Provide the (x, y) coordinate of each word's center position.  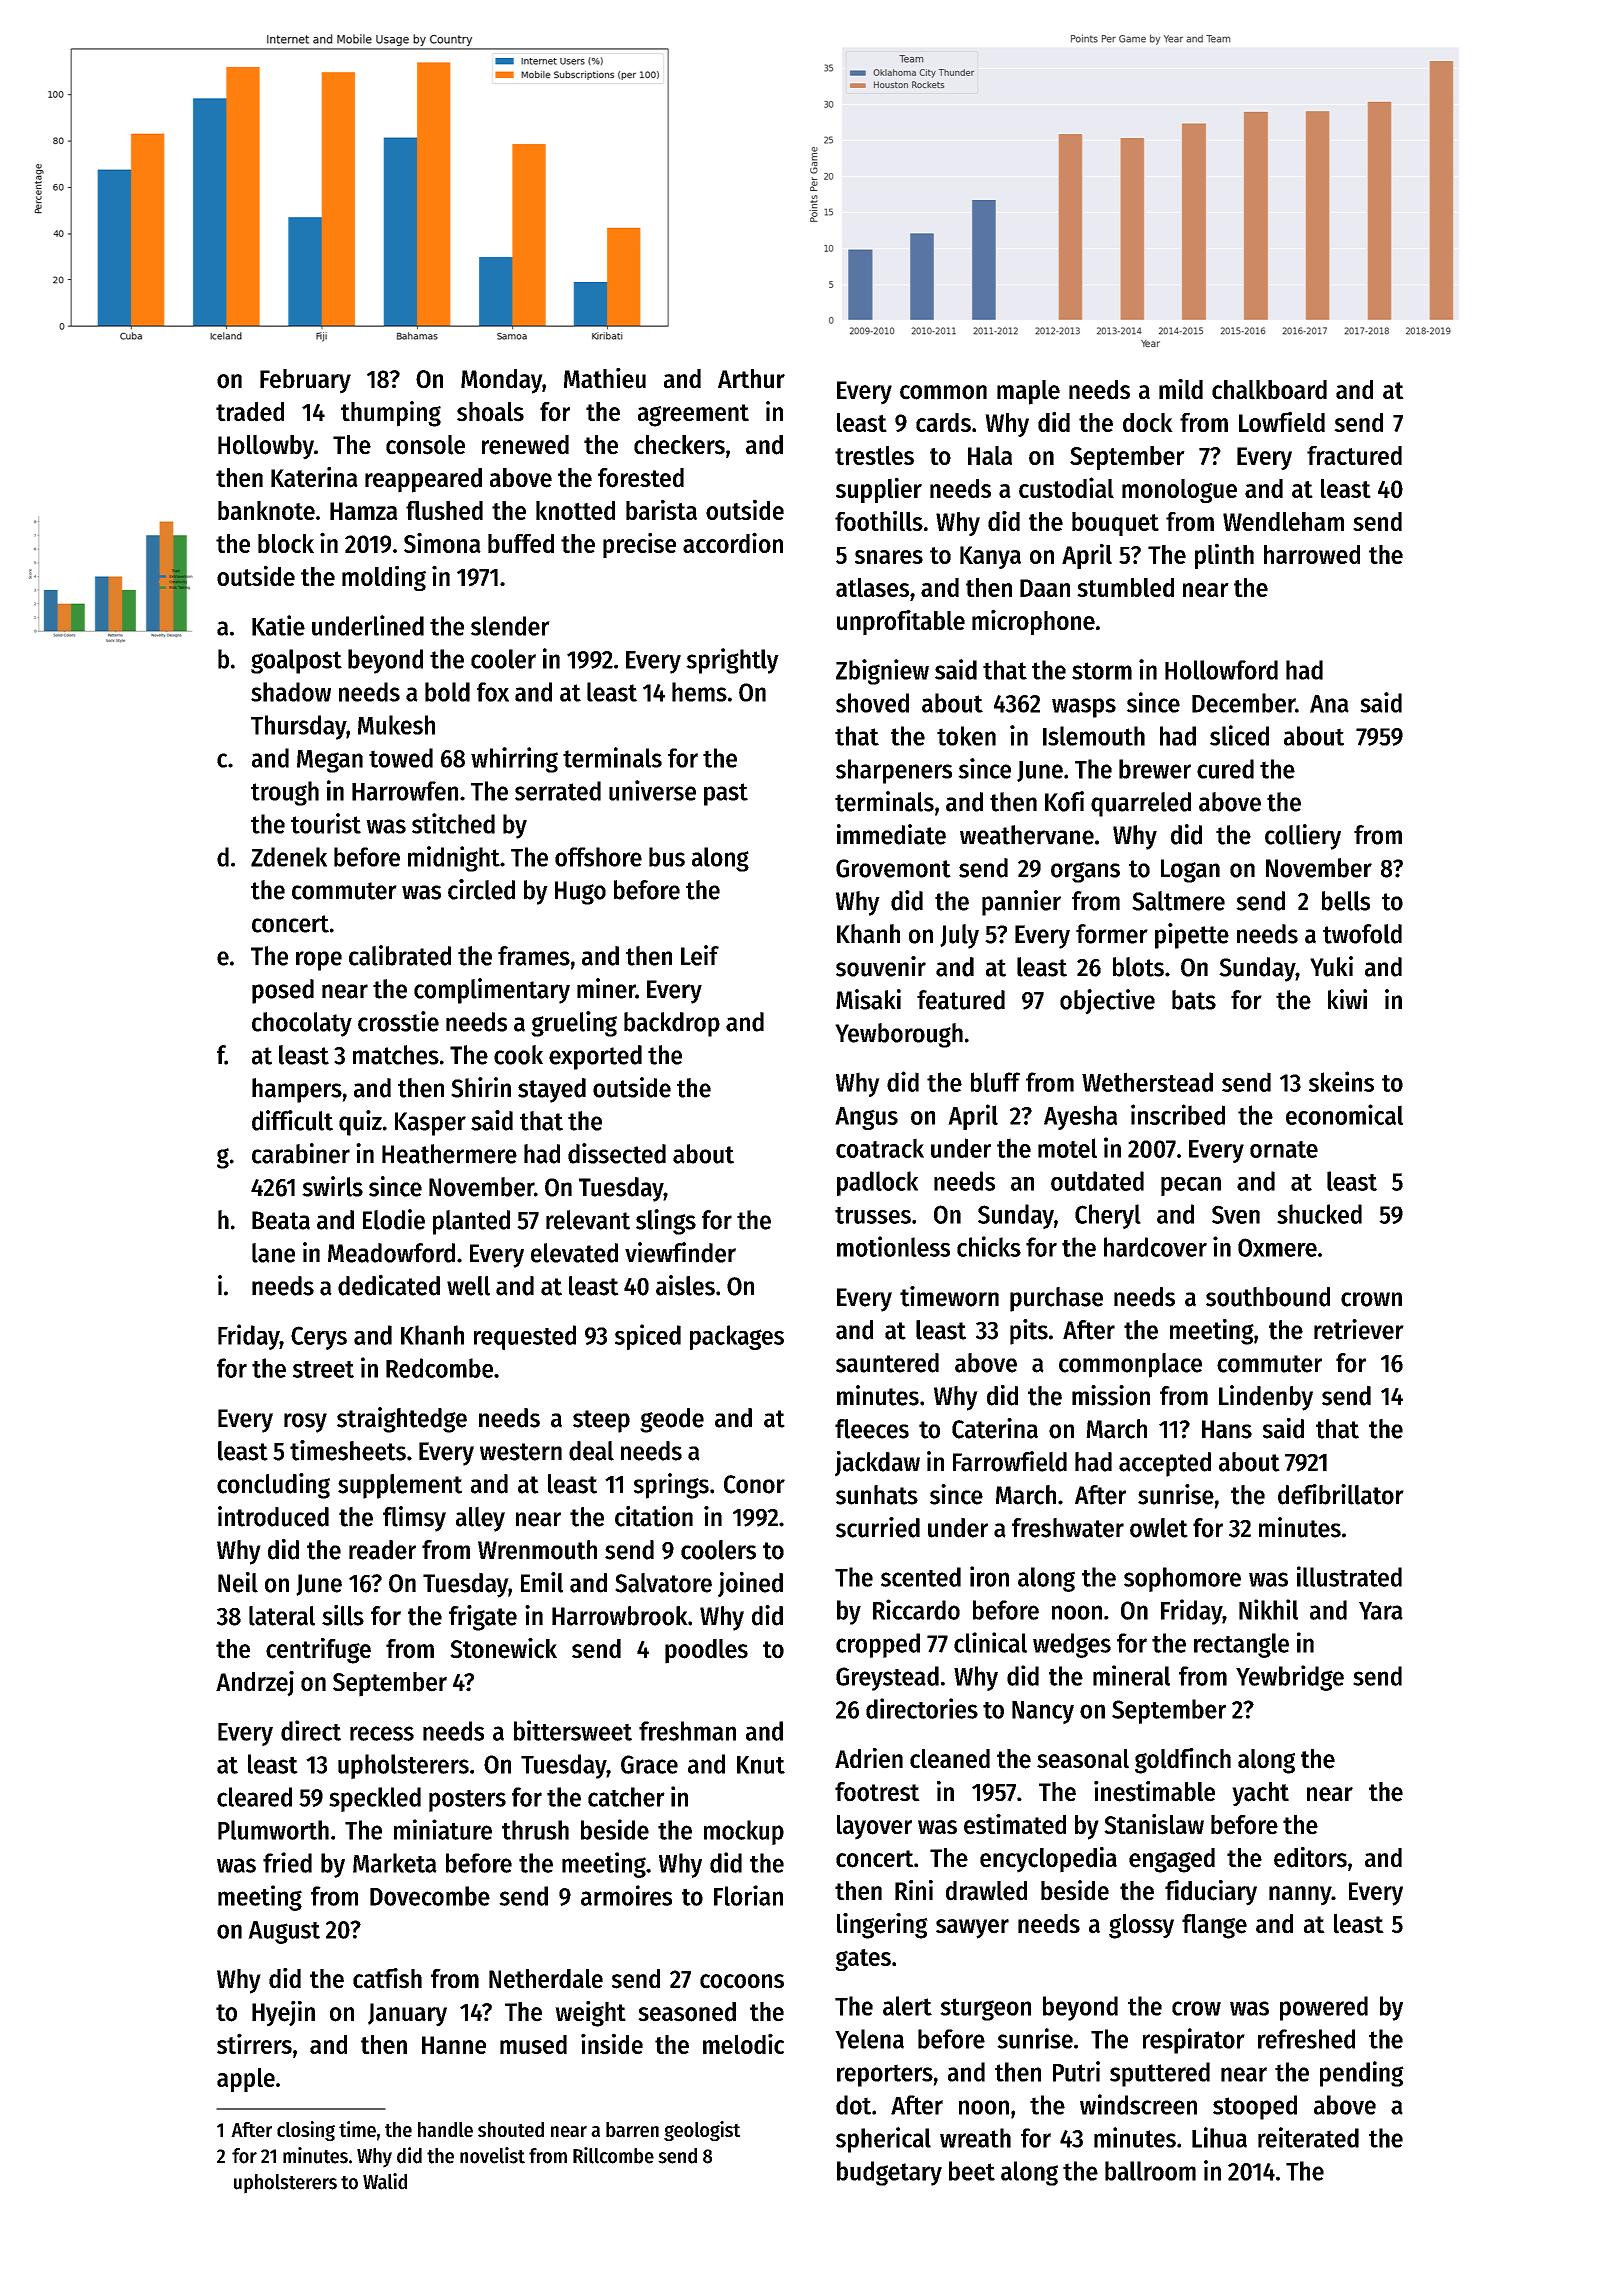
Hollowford (1221, 670)
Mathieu (605, 378)
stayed (552, 1090)
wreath (975, 2138)
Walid (385, 2181)
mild (1181, 389)
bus (667, 857)
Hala (990, 455)
